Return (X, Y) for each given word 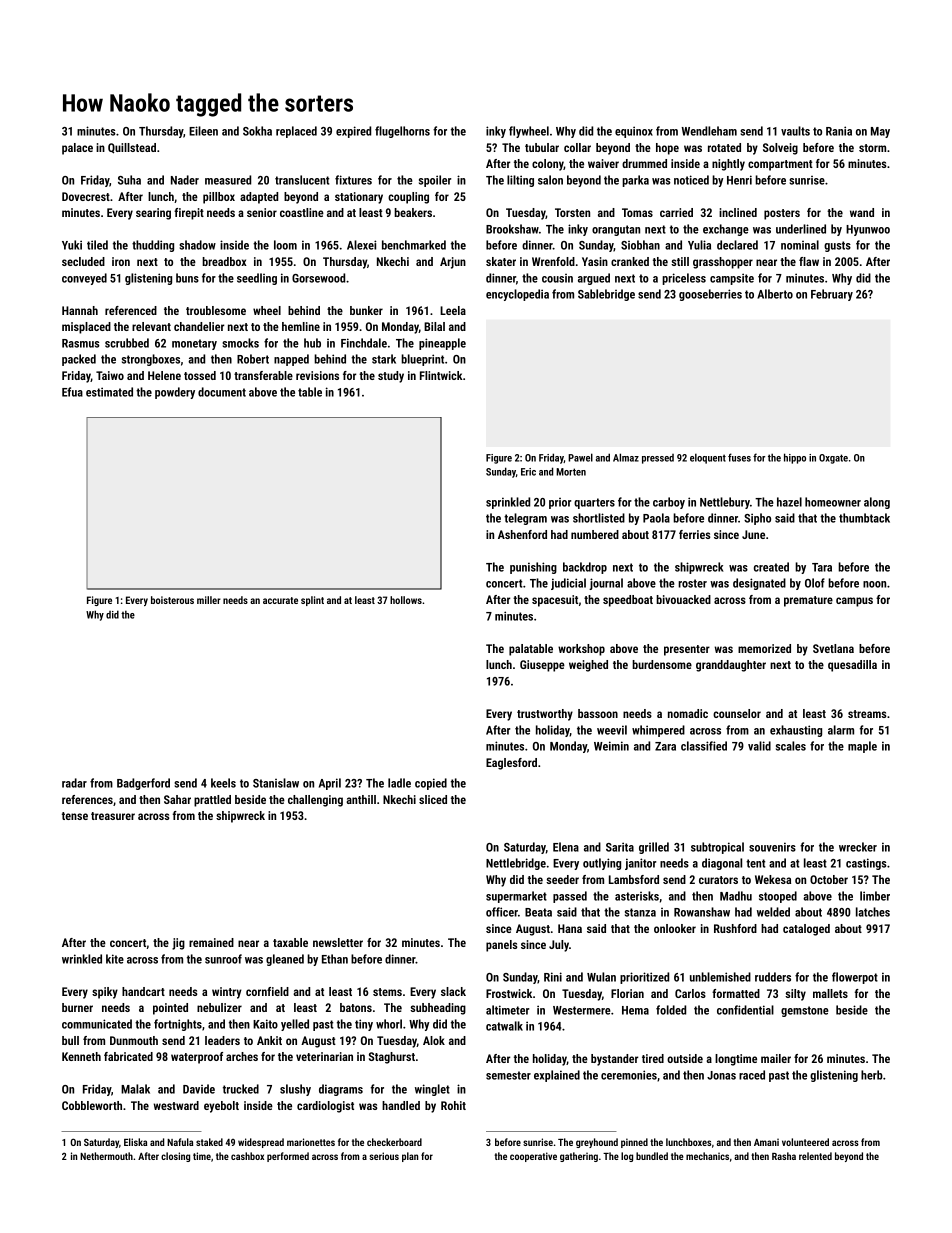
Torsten (572, 212)
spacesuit (555, 601)
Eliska (135, 1142)
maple (862, 747)
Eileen (203, 131)
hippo (795, 458)
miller (209, 600)
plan (410, 1157)
